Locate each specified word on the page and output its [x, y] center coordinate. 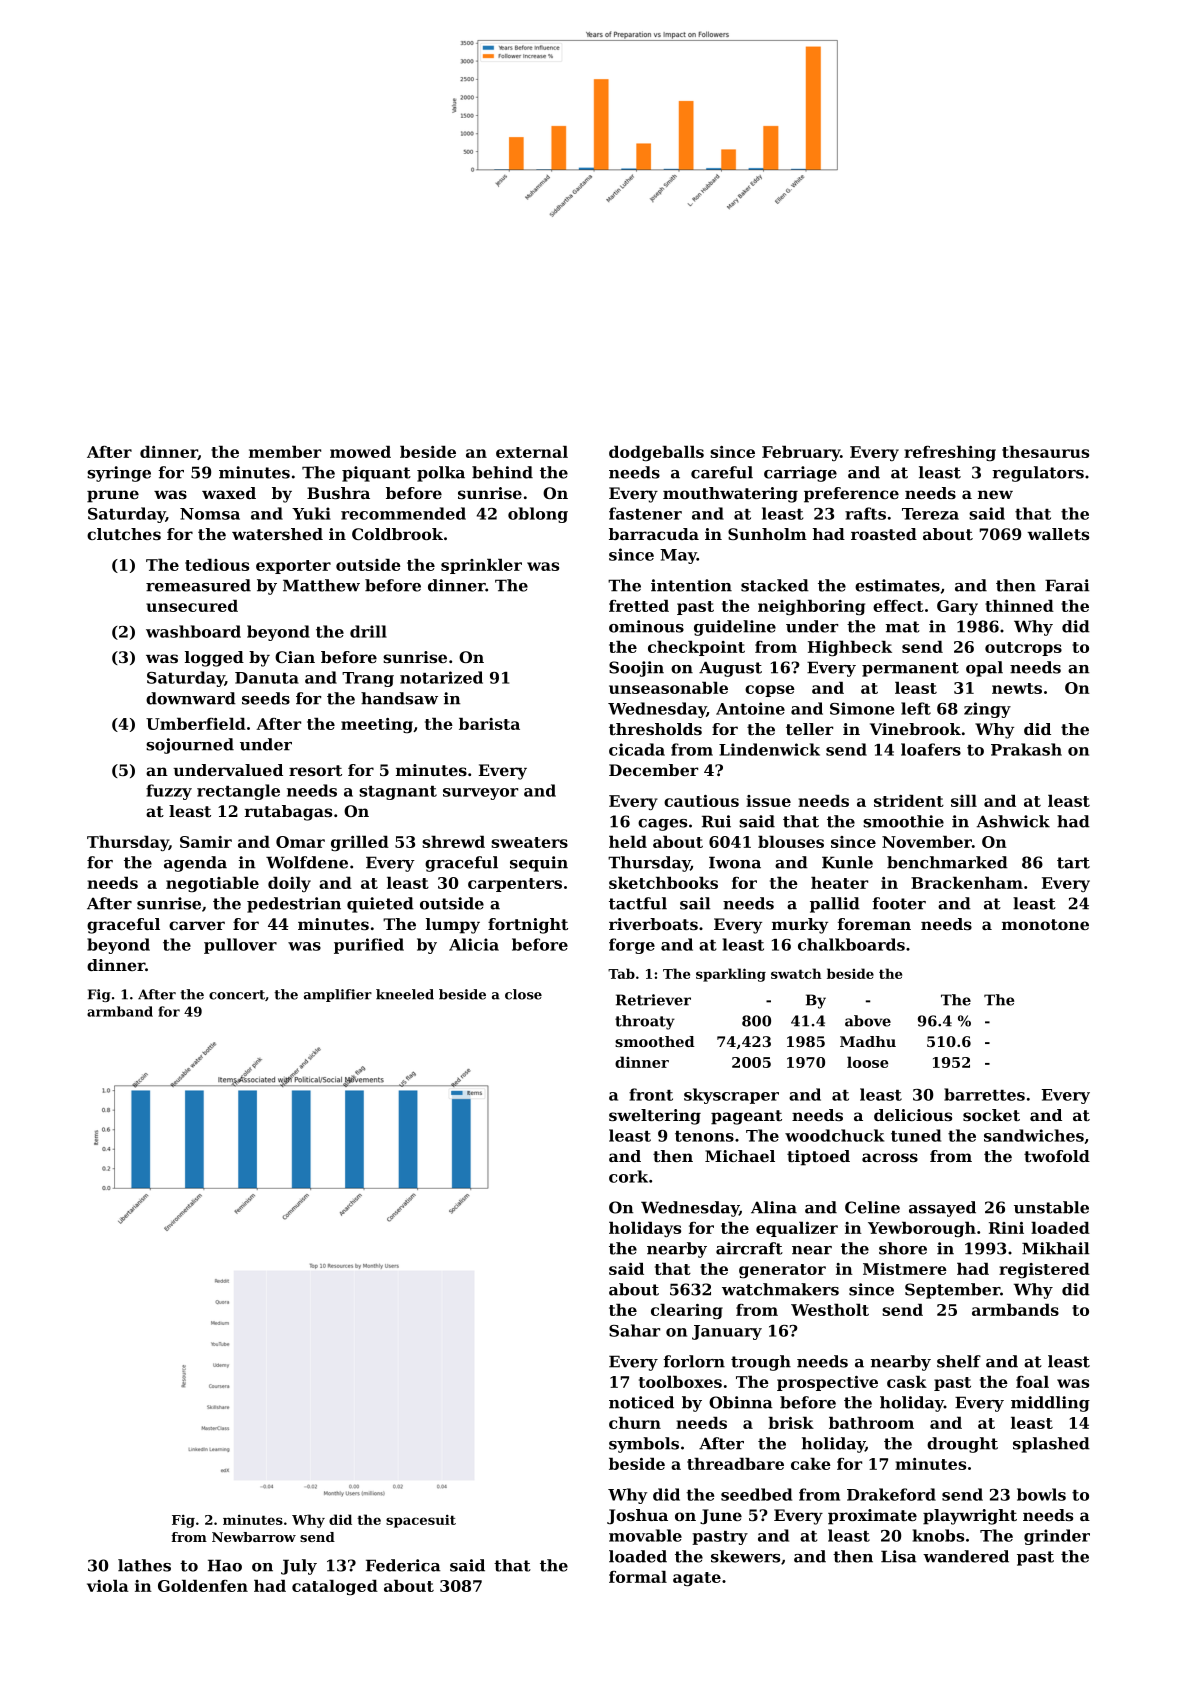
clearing [687, 1311]
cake [811, 1464]
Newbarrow [254, 1537]
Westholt [830, 1310]
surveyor [480, 794]
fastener [645, 513]
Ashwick [1013, 821]
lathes [144, 1565]
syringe [119, 474]
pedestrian [294, 905]
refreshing [950, 453]
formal [638, 1577]
